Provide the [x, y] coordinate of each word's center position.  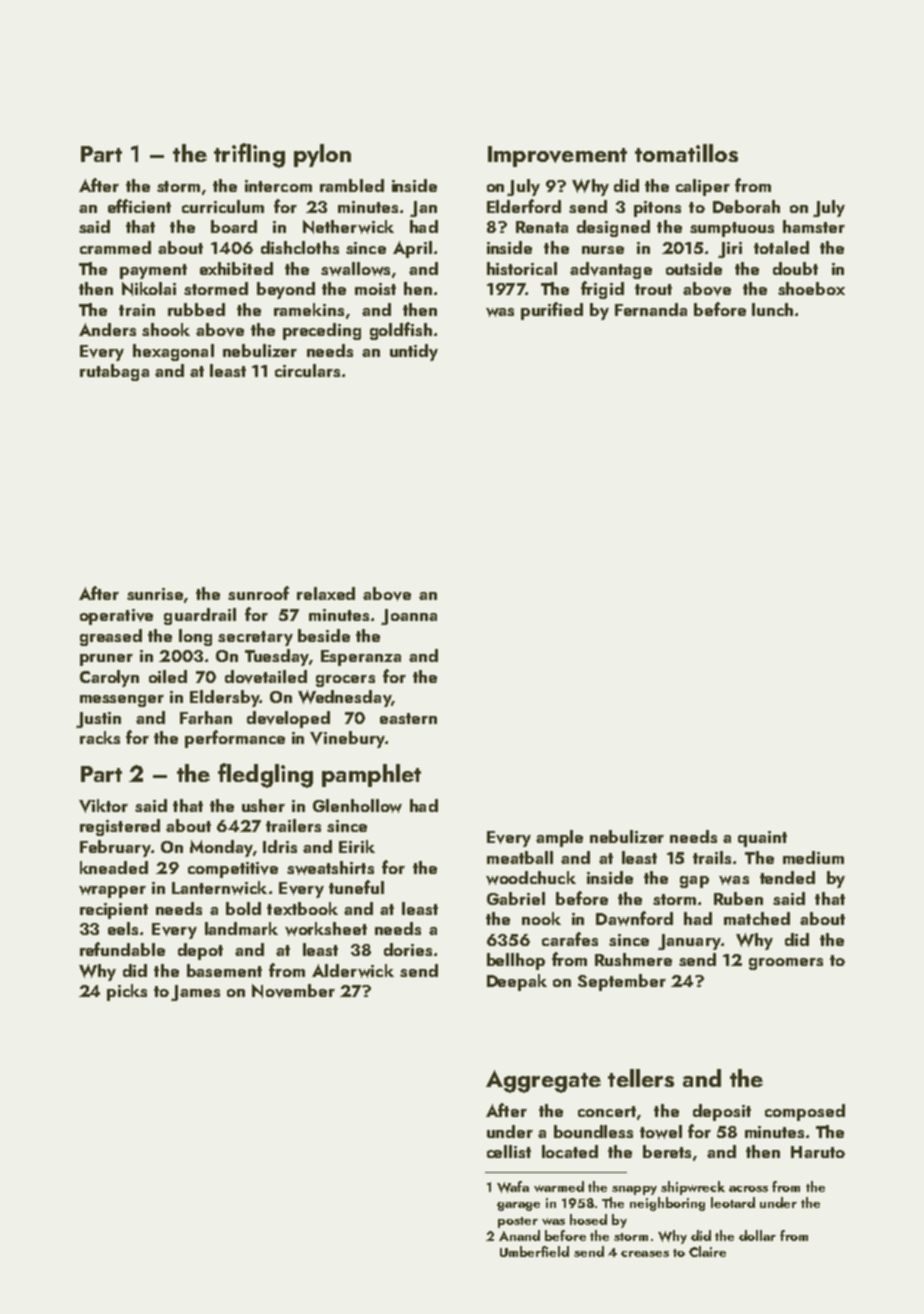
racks [100, 737]
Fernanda [651, 309]
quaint [762, 839]
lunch [772, 309]
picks [127, 992]
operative [116, 617]
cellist [509, 1151]
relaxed [326, 593]
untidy [414, 352]
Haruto [818, 1152]
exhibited [236, 268]
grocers [345, 681]
